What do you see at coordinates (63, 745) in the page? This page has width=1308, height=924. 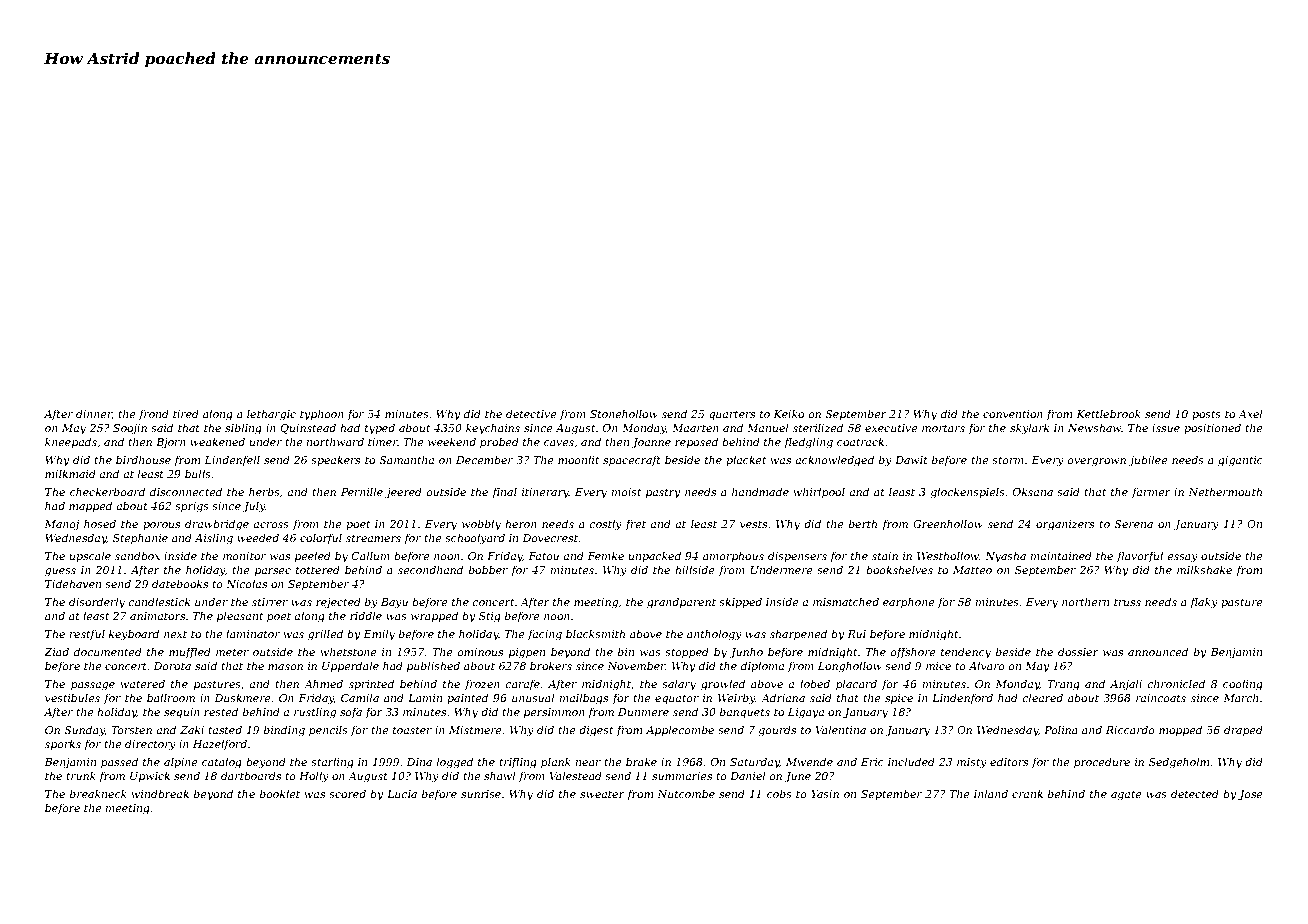 I see `sporks` at bounding box center [63, 745].
